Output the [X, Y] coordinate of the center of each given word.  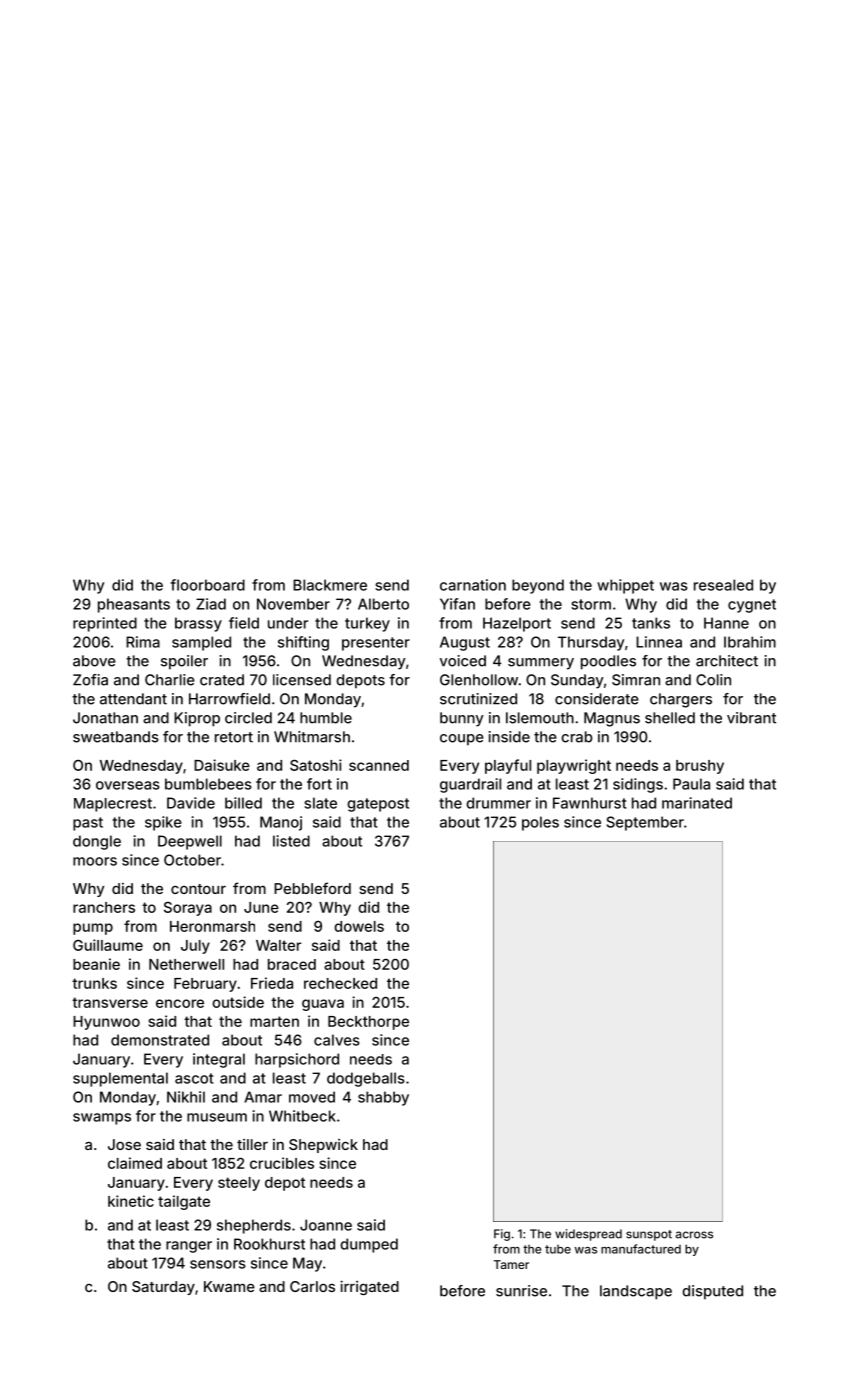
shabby [383, 1098]
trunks [94, 983]
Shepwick [323, 1146]
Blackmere [330, 585]
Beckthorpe [368, 1023]
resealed [723, 585]
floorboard [208, 585]
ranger [189, 1247]
